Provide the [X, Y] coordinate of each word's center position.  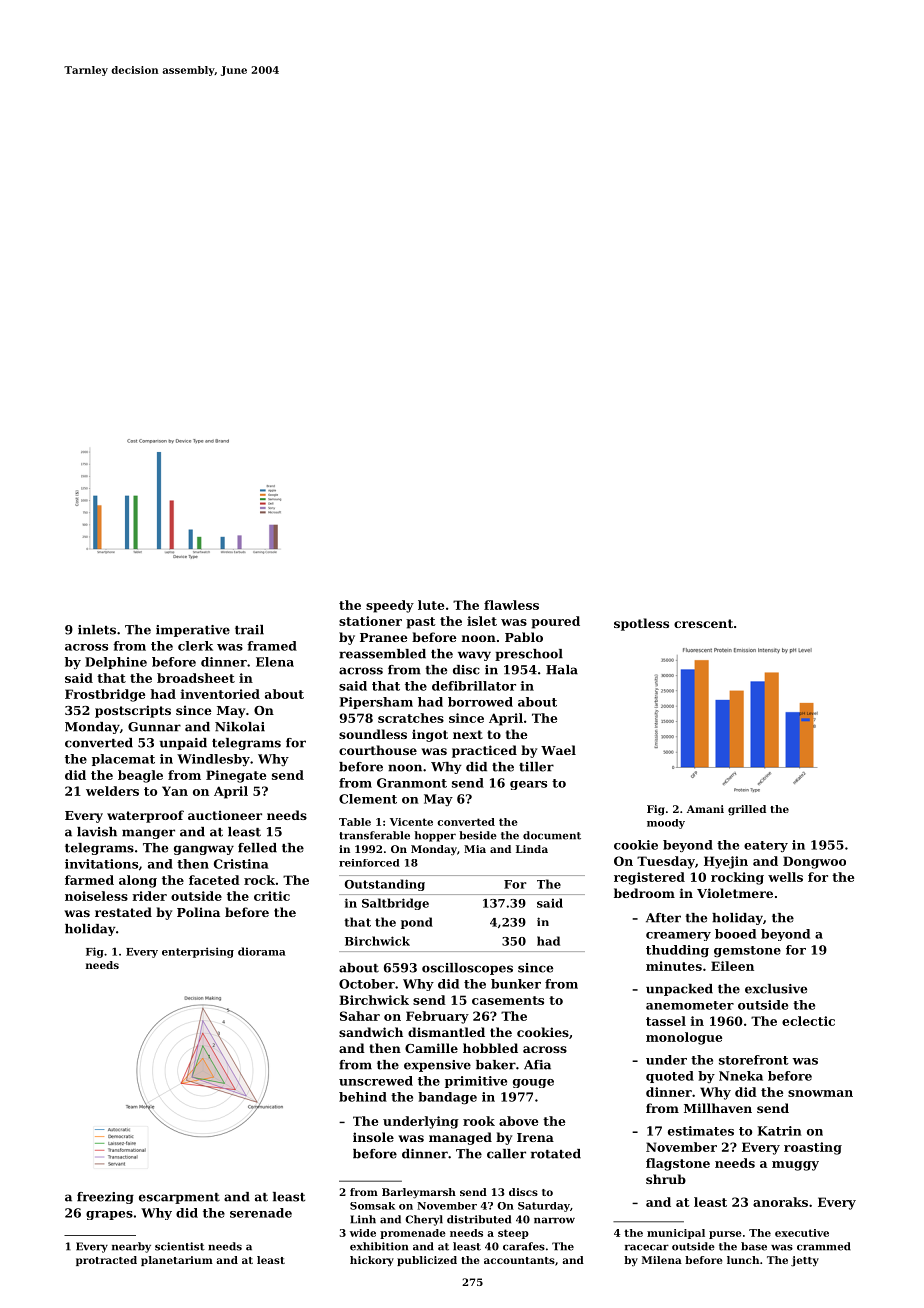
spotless [641, 624]
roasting [813, 1148]
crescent [703, 623]
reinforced [369, 863]
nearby [131, 1247]
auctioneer [225, 815]
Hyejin [726, 862]
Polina [198, 912]
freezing [105, 1198]
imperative [193, 631]
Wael [558, 750]
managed [460, 1138]
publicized [427, 1261]
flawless [511, 605]
